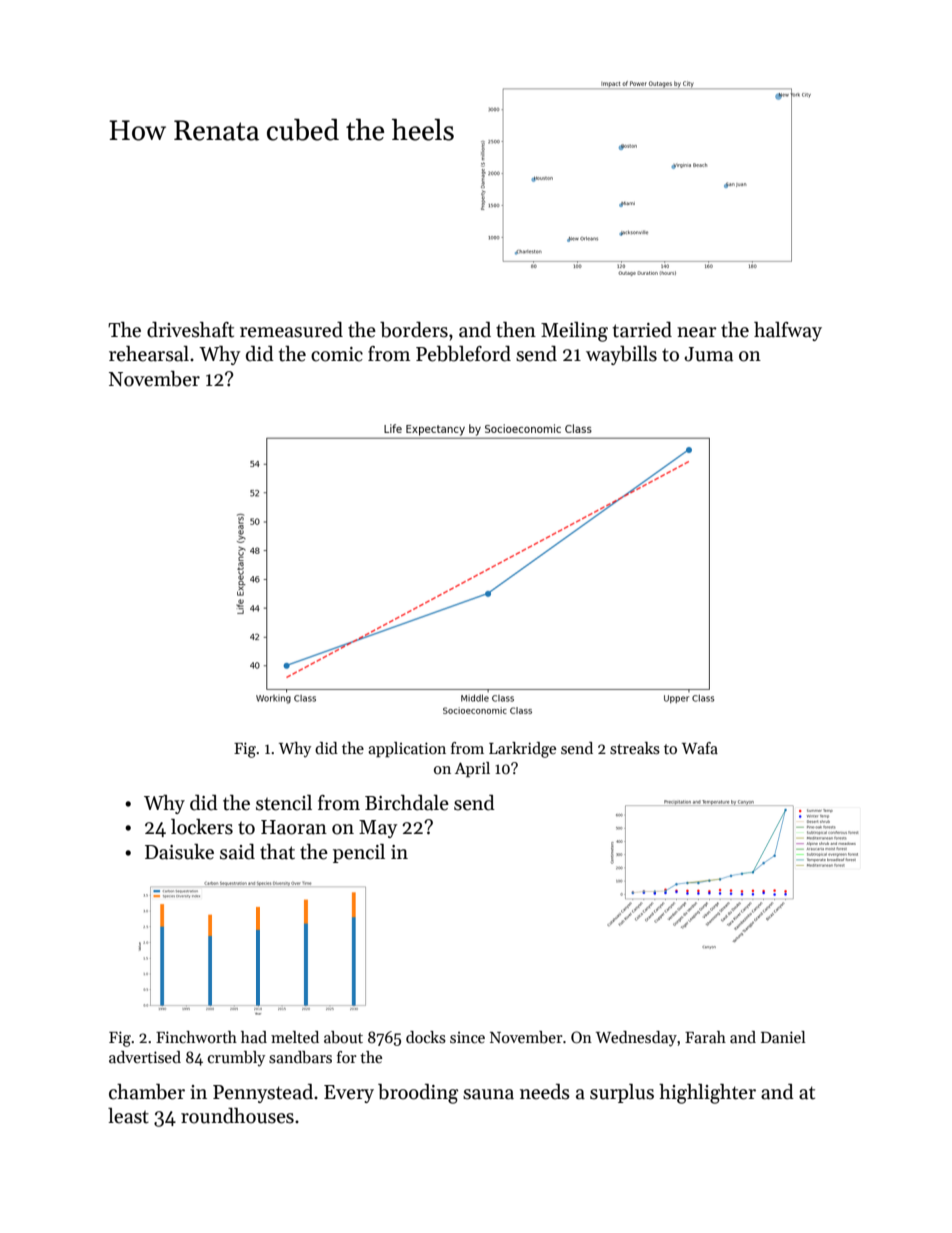  I want to click on application, so click(407, 750).
